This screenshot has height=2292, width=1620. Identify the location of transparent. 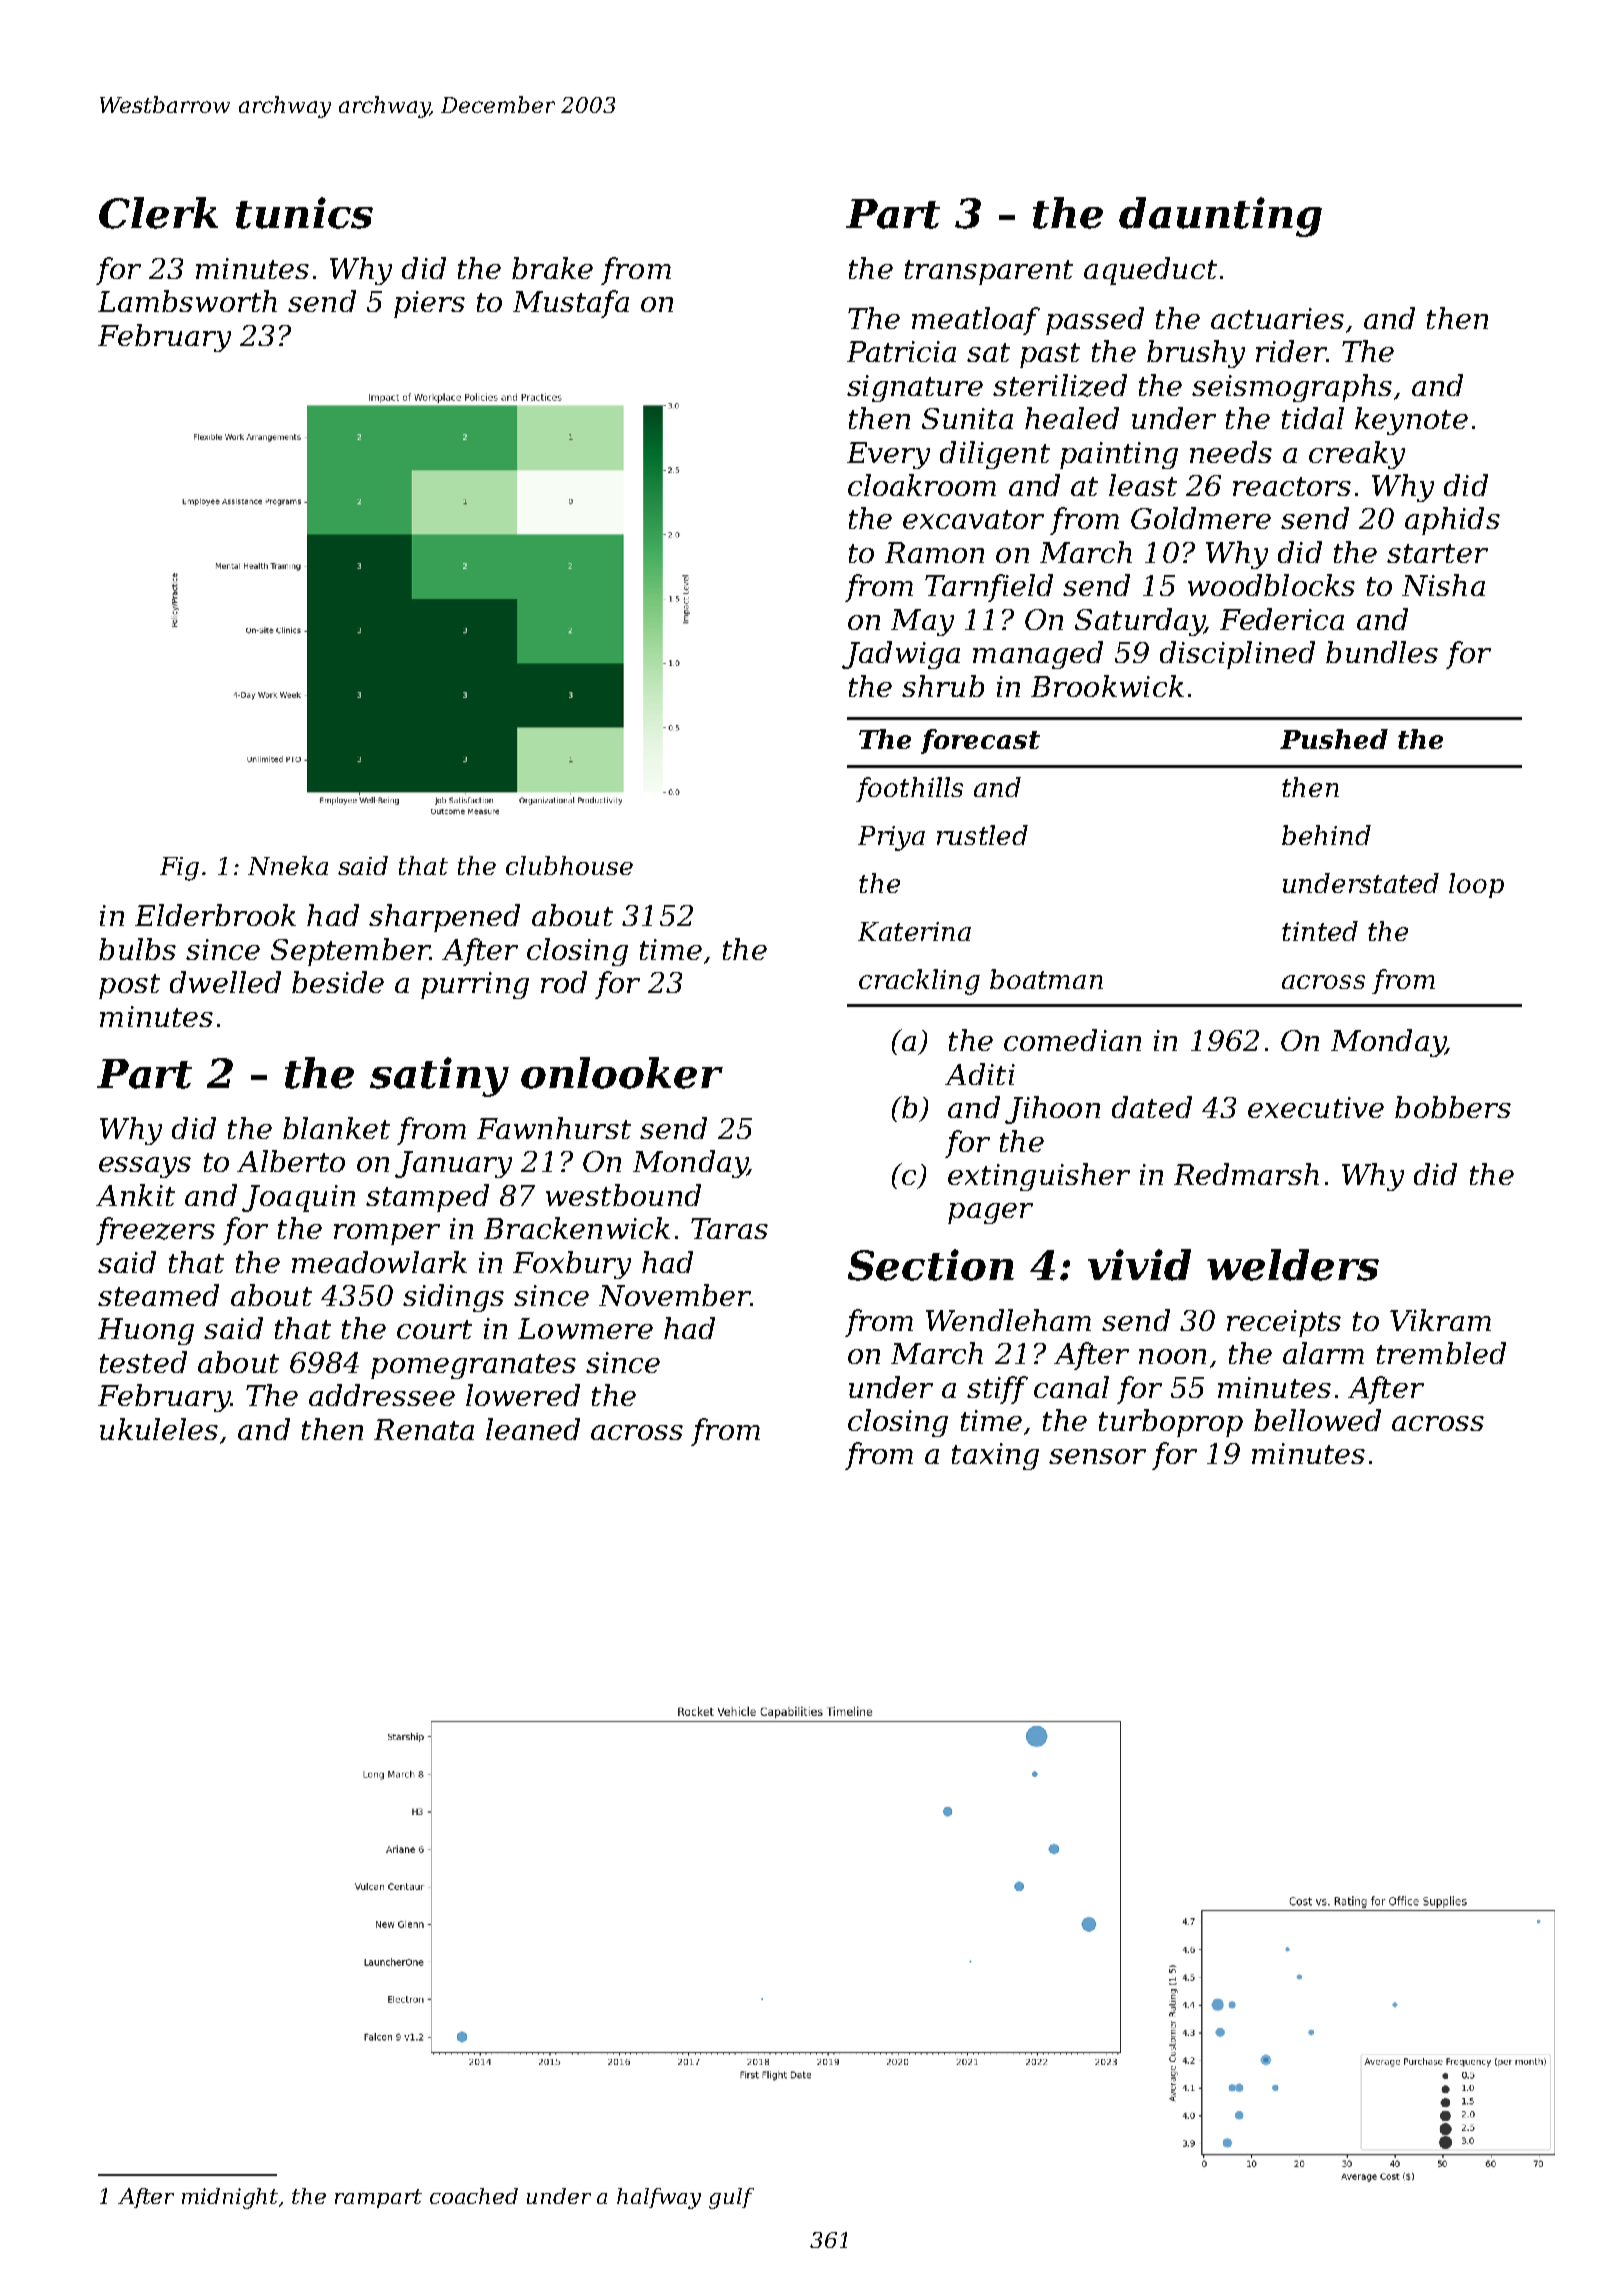
(989, 272).
